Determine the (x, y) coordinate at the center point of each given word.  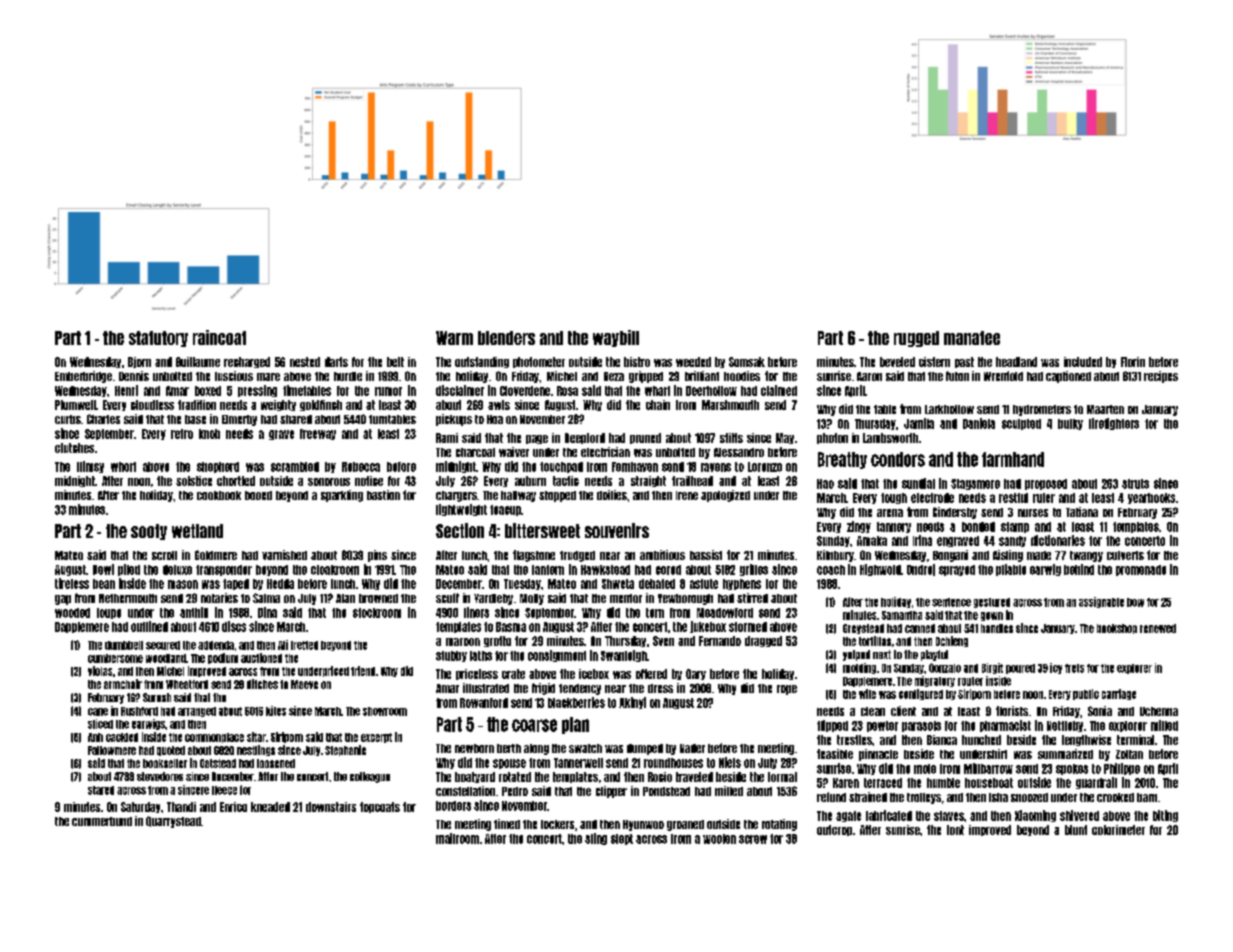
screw (753, 839)
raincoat (219, 337)
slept (622, 839)
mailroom (457, 838)
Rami (447, 438)
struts (1135, 484)
